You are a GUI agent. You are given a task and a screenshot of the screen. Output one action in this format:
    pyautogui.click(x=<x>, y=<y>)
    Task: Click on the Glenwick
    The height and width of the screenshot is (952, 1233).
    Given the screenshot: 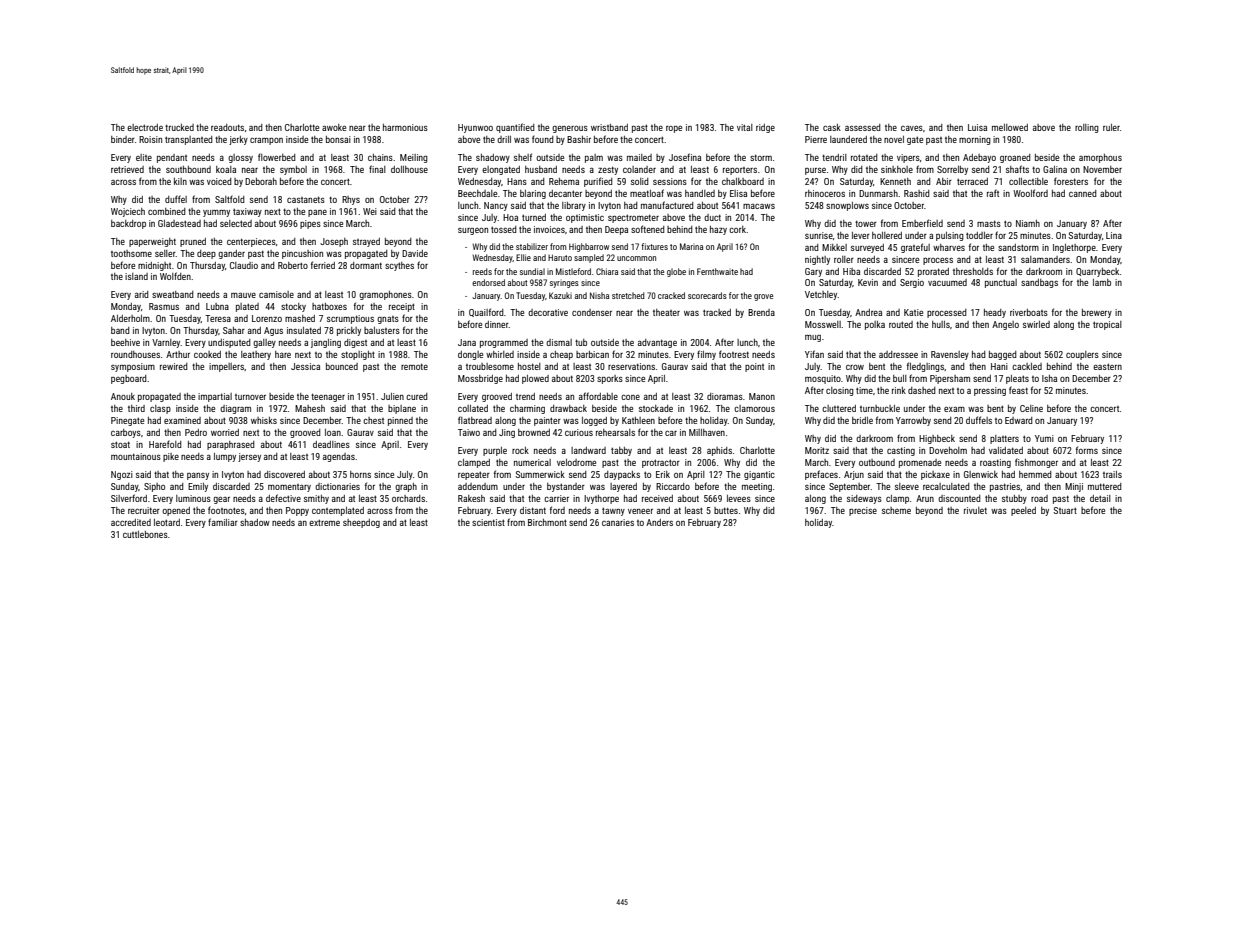 What is the action you would take?
    pyautogui.click(x=981, y=474)
